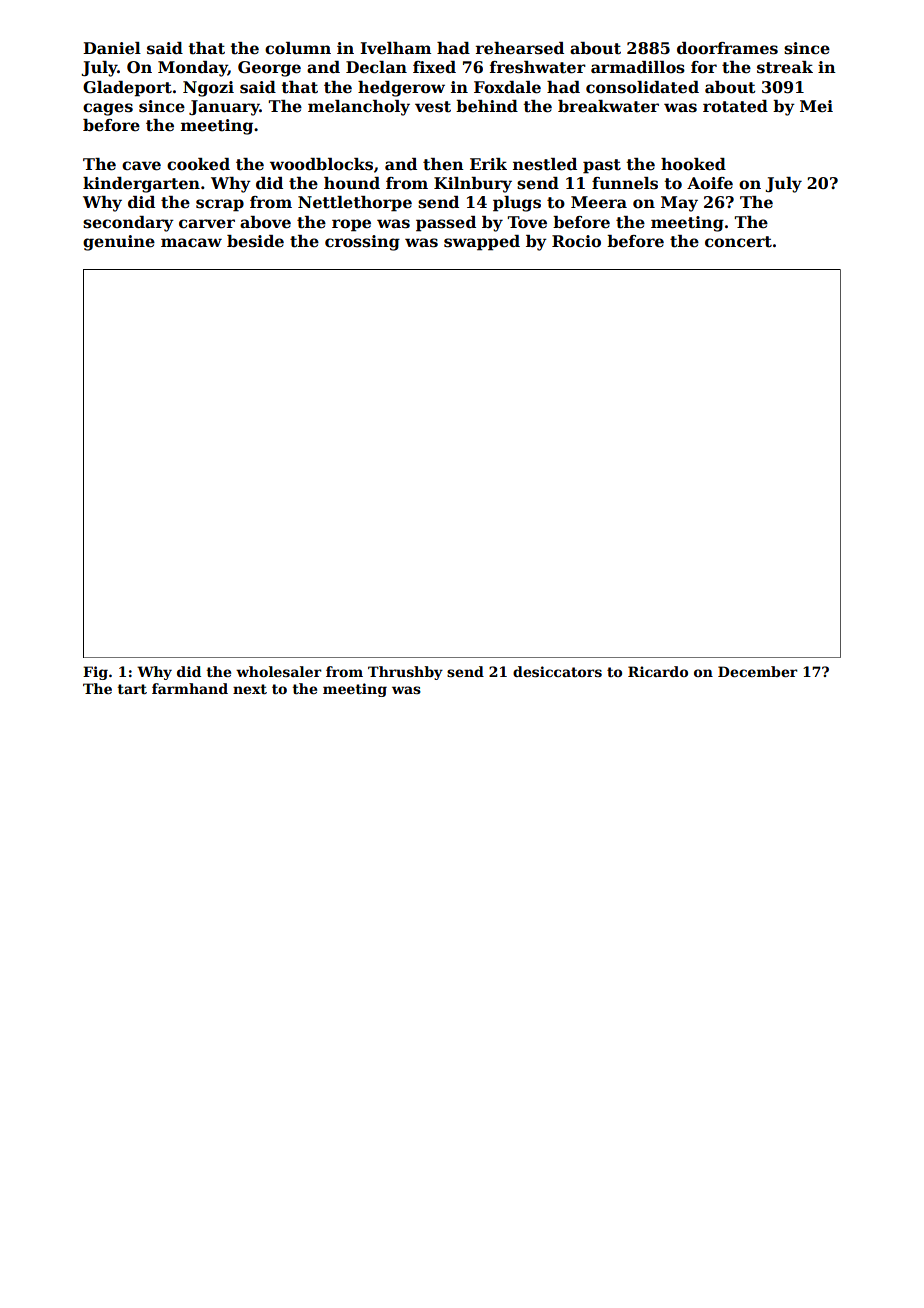  I want to click on concert, so click(738, 242).
